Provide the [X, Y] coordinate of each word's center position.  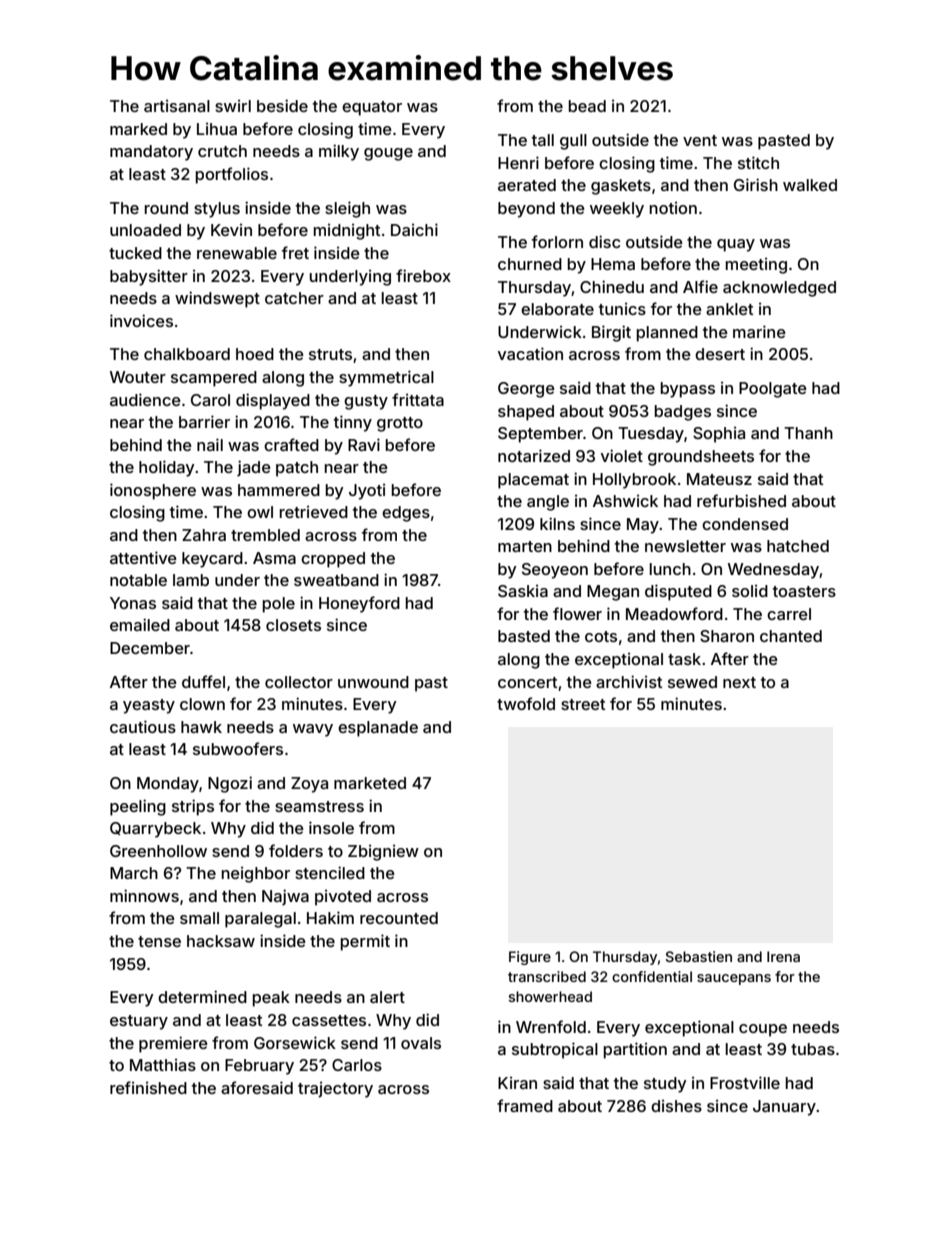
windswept [217, 299]
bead [587, 106]
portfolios [232, 175]
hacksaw [221, 941]
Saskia [523, 591]
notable [138, 580]
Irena [783, 956]
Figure [530, 958]
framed [525, 1105]
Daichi [414, 229]
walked [810, 185]
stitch [758, 162]
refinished [148, 1087]
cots [601, 636]
